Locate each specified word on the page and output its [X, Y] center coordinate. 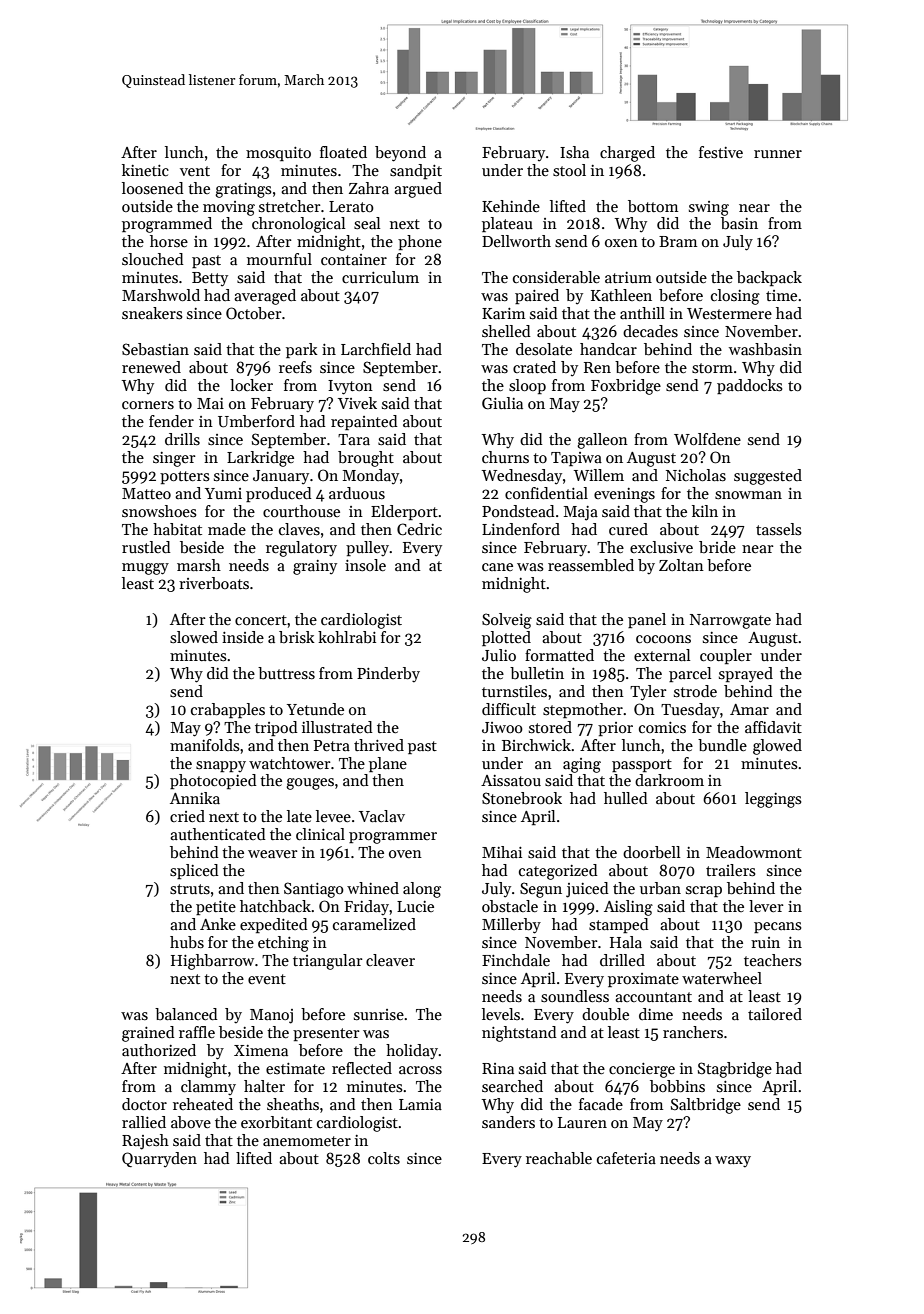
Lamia [420, 1104]
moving [229, 208]
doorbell [651, 852]
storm [712, 368]
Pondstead [518, 511]
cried [187, 816]
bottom [653, 206]
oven [405, 854]
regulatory [301, 549]
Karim [503, 313]
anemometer [307, 1141]
